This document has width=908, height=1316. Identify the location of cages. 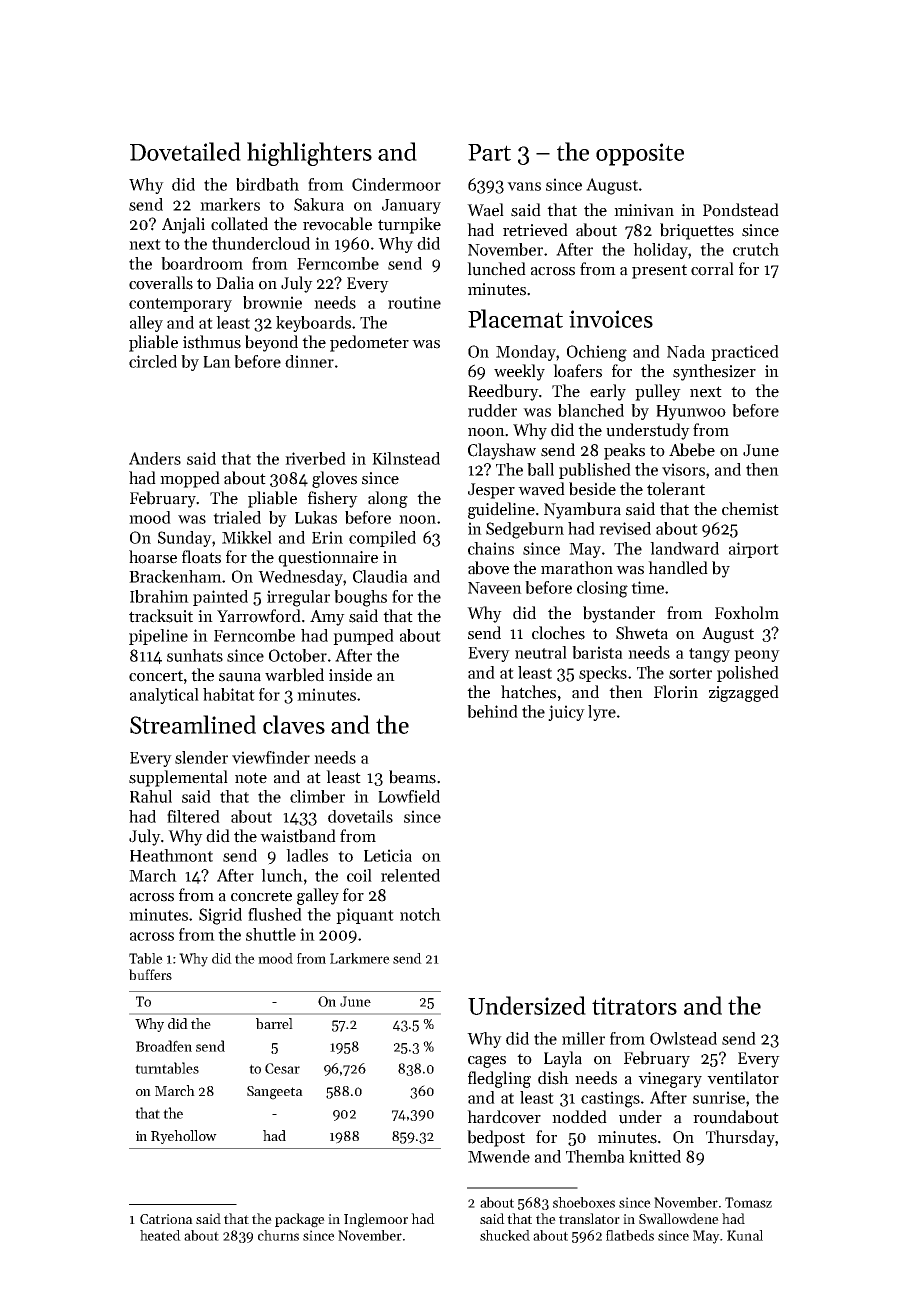
(487, 1062).
